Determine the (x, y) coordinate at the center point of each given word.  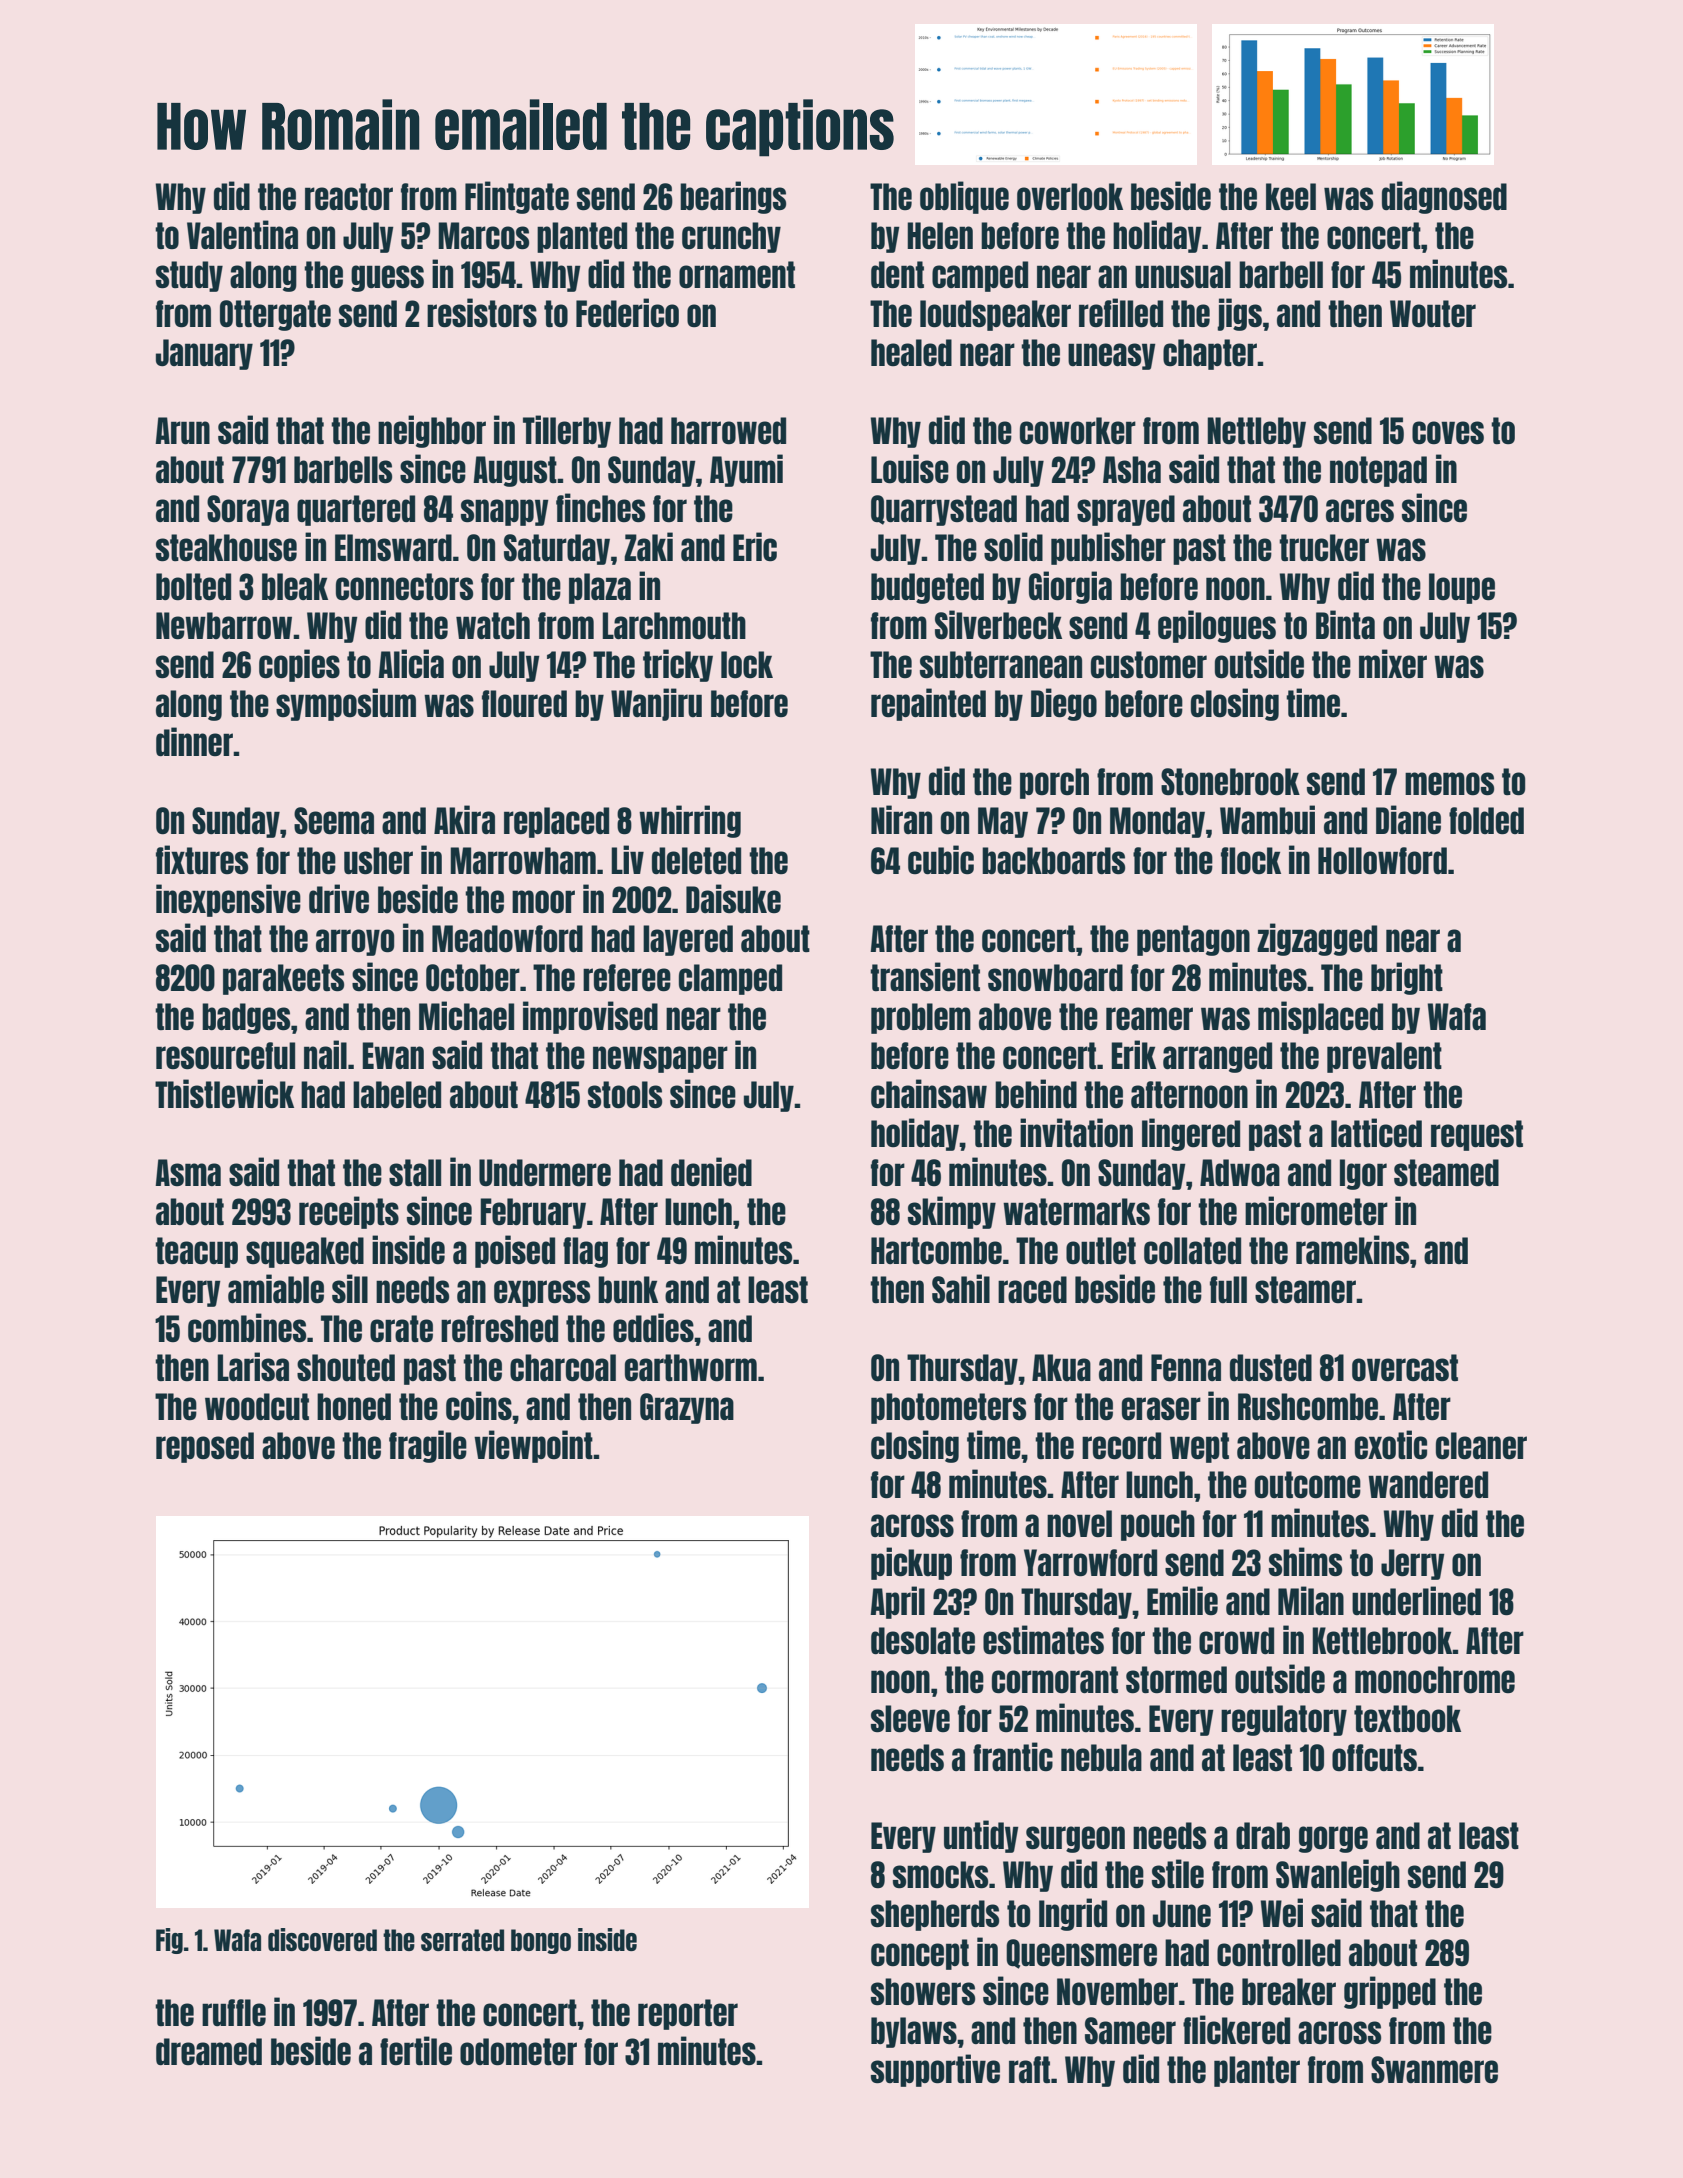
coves (1448, 433)
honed (354, 1407)
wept (1199, 1447)
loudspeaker (995, 315)
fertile (416, 2051)
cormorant (1055, 1680)
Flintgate (517, 197)
